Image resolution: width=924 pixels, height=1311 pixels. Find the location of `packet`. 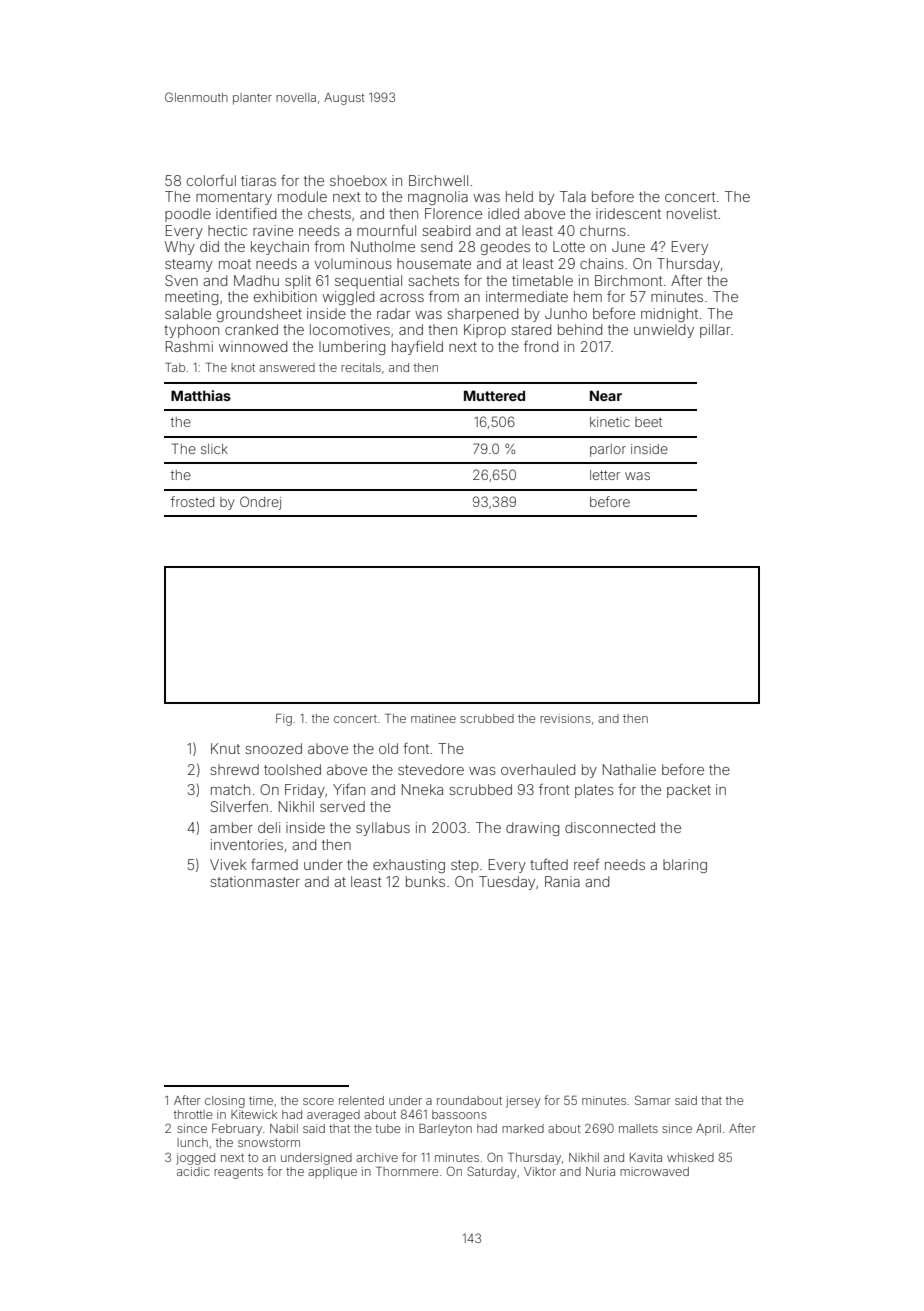

packet is located at coordinates (689, 791).
